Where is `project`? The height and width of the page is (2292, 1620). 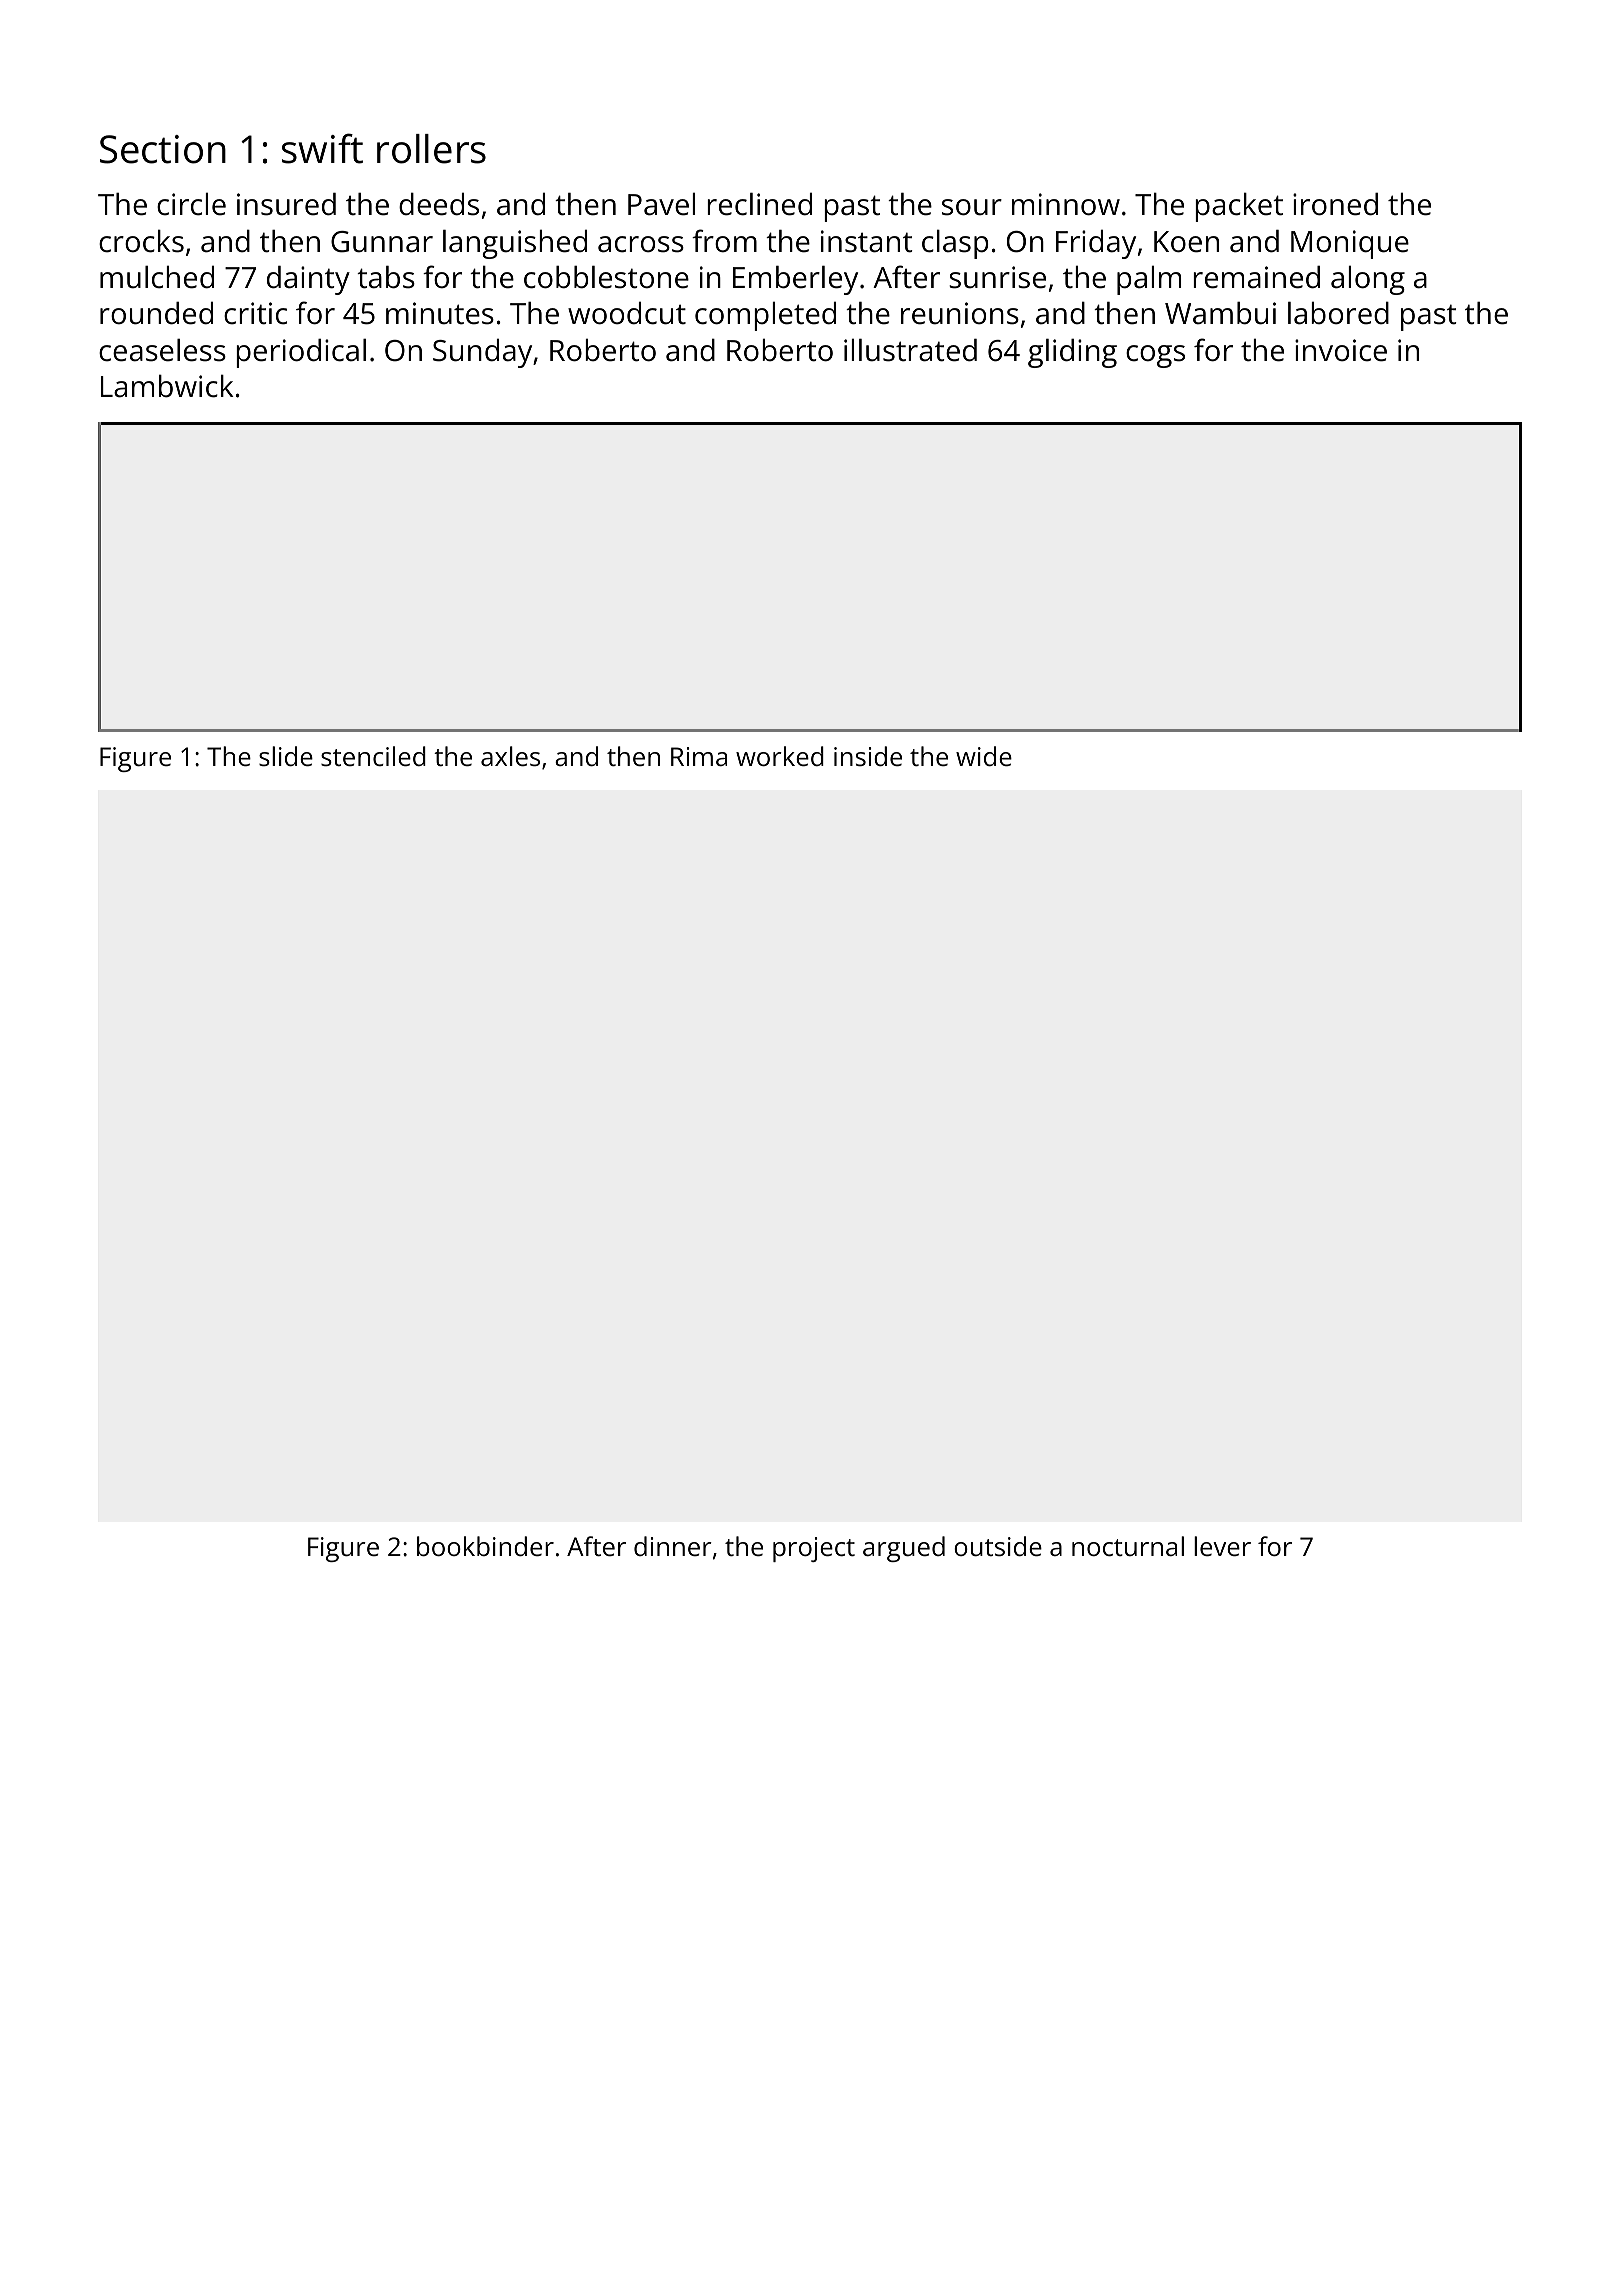
project is located at coordinates (814, 1549).
